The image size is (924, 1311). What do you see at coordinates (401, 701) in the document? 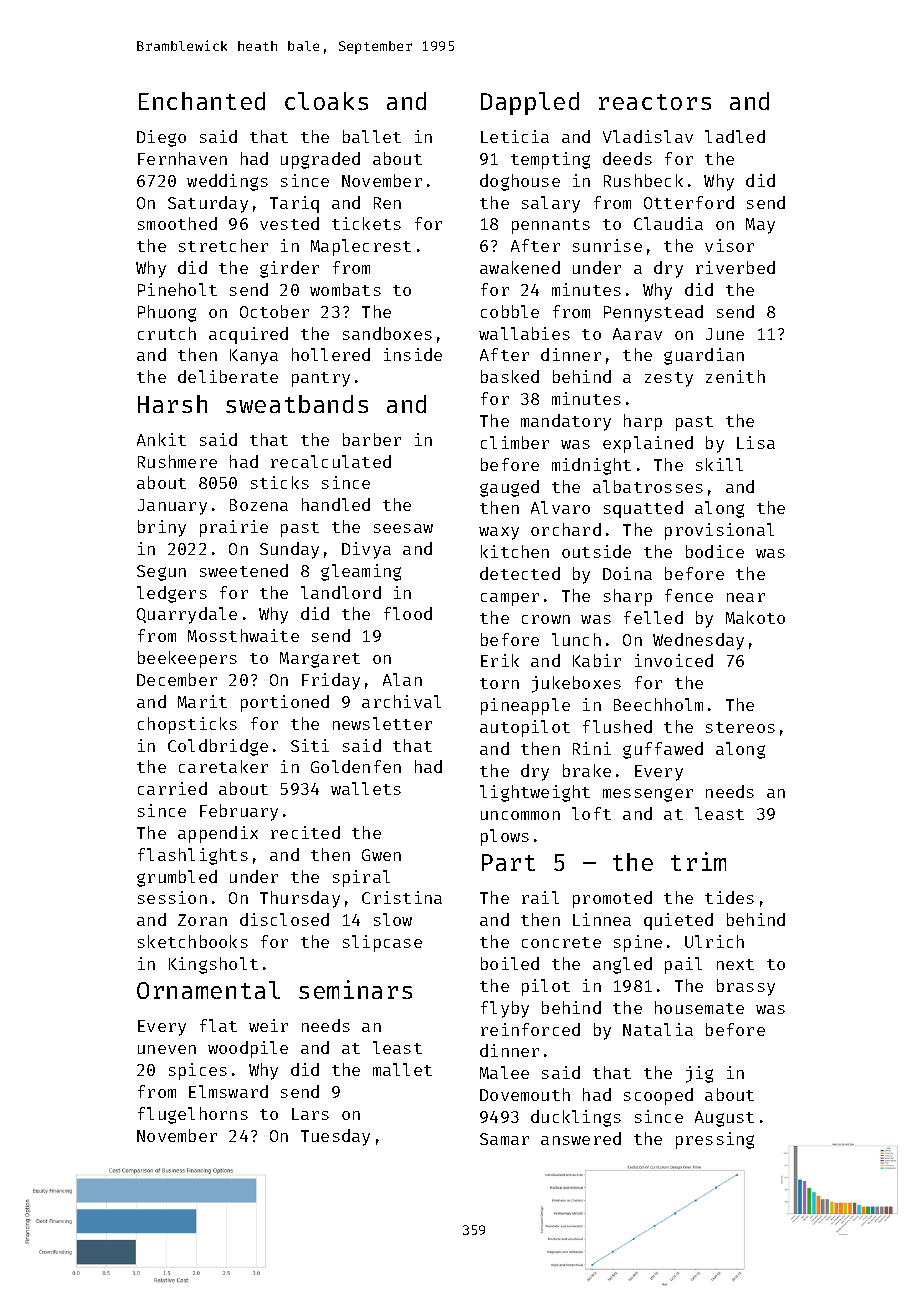
I see `archival` at bounding box center [401, 701].
